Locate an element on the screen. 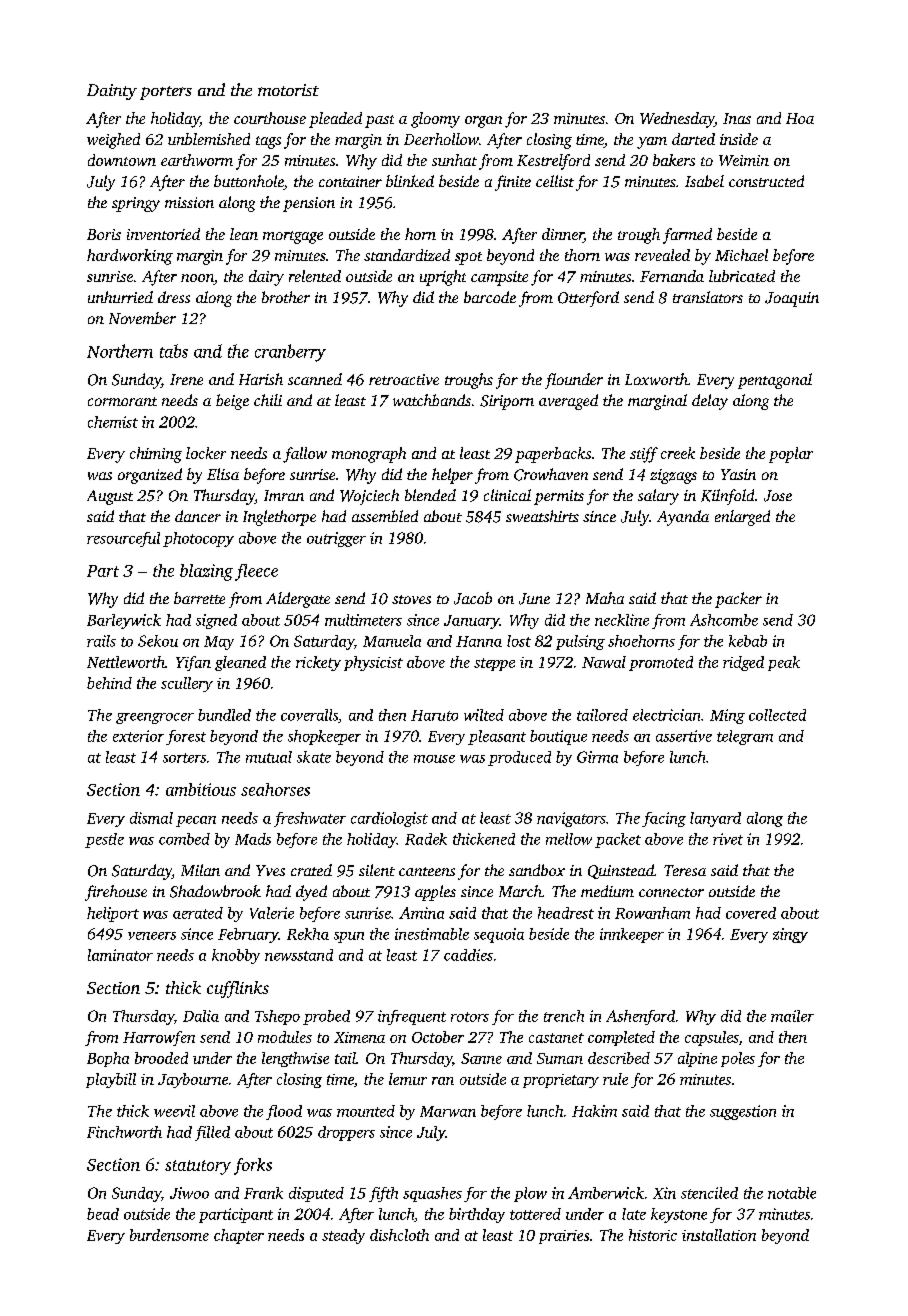  knobby is located at coordinates (236, 956).
